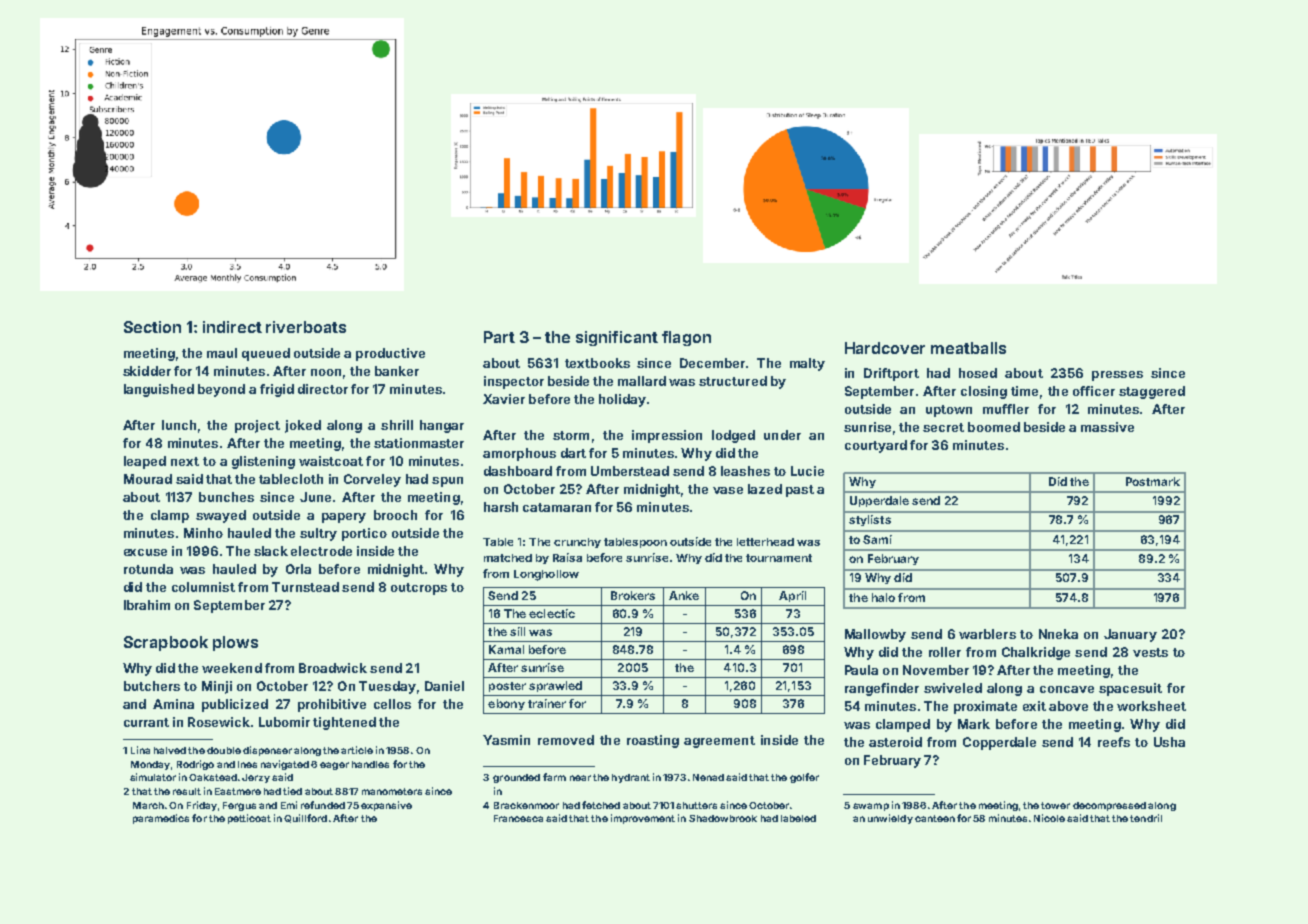 Image resolution: width=1308 pixels, height=924 pixels. I want to click on leaped, so click(145, 462).
